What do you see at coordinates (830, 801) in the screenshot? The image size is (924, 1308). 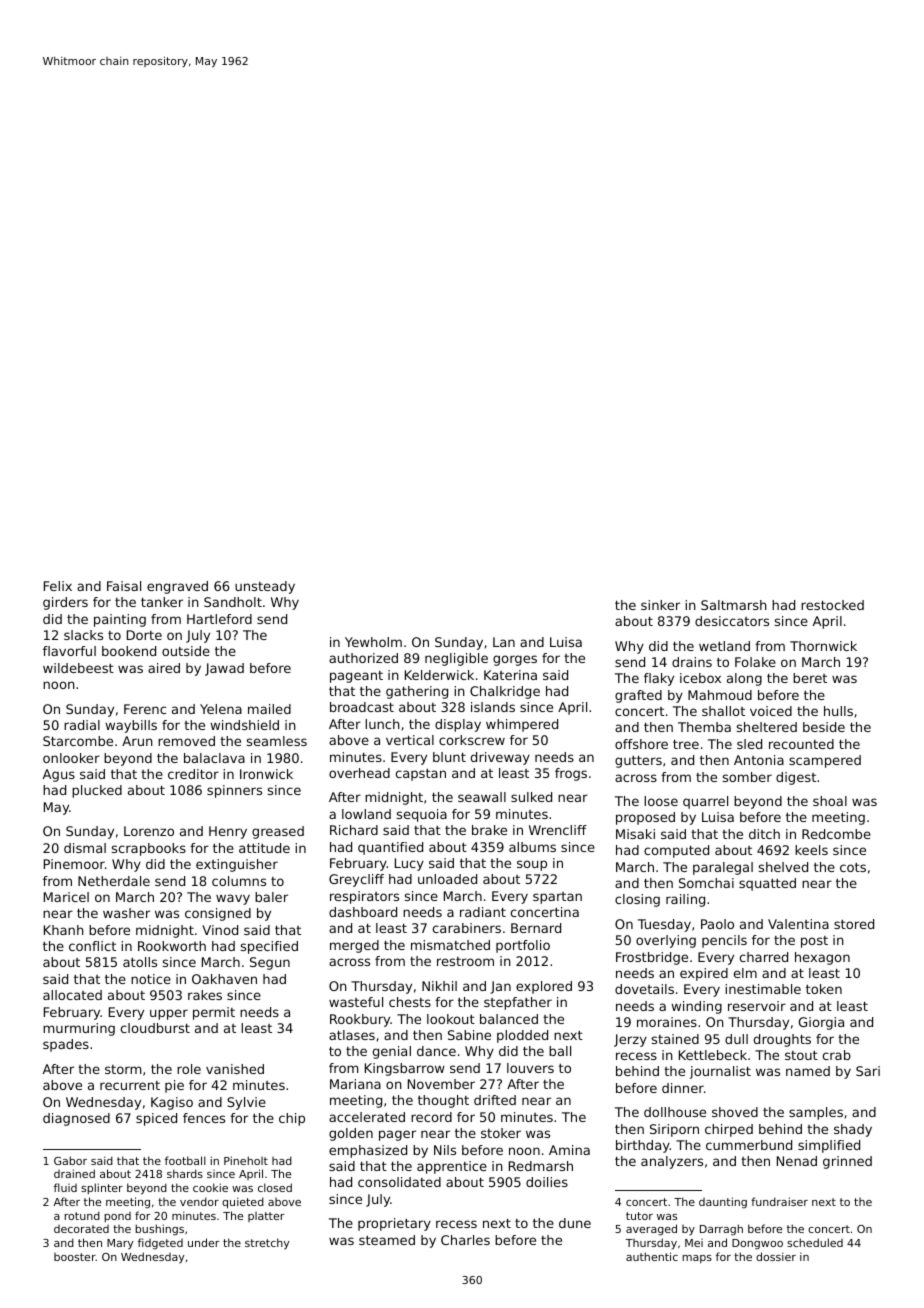 I see `shoal` at bounding box center [830, 801].
